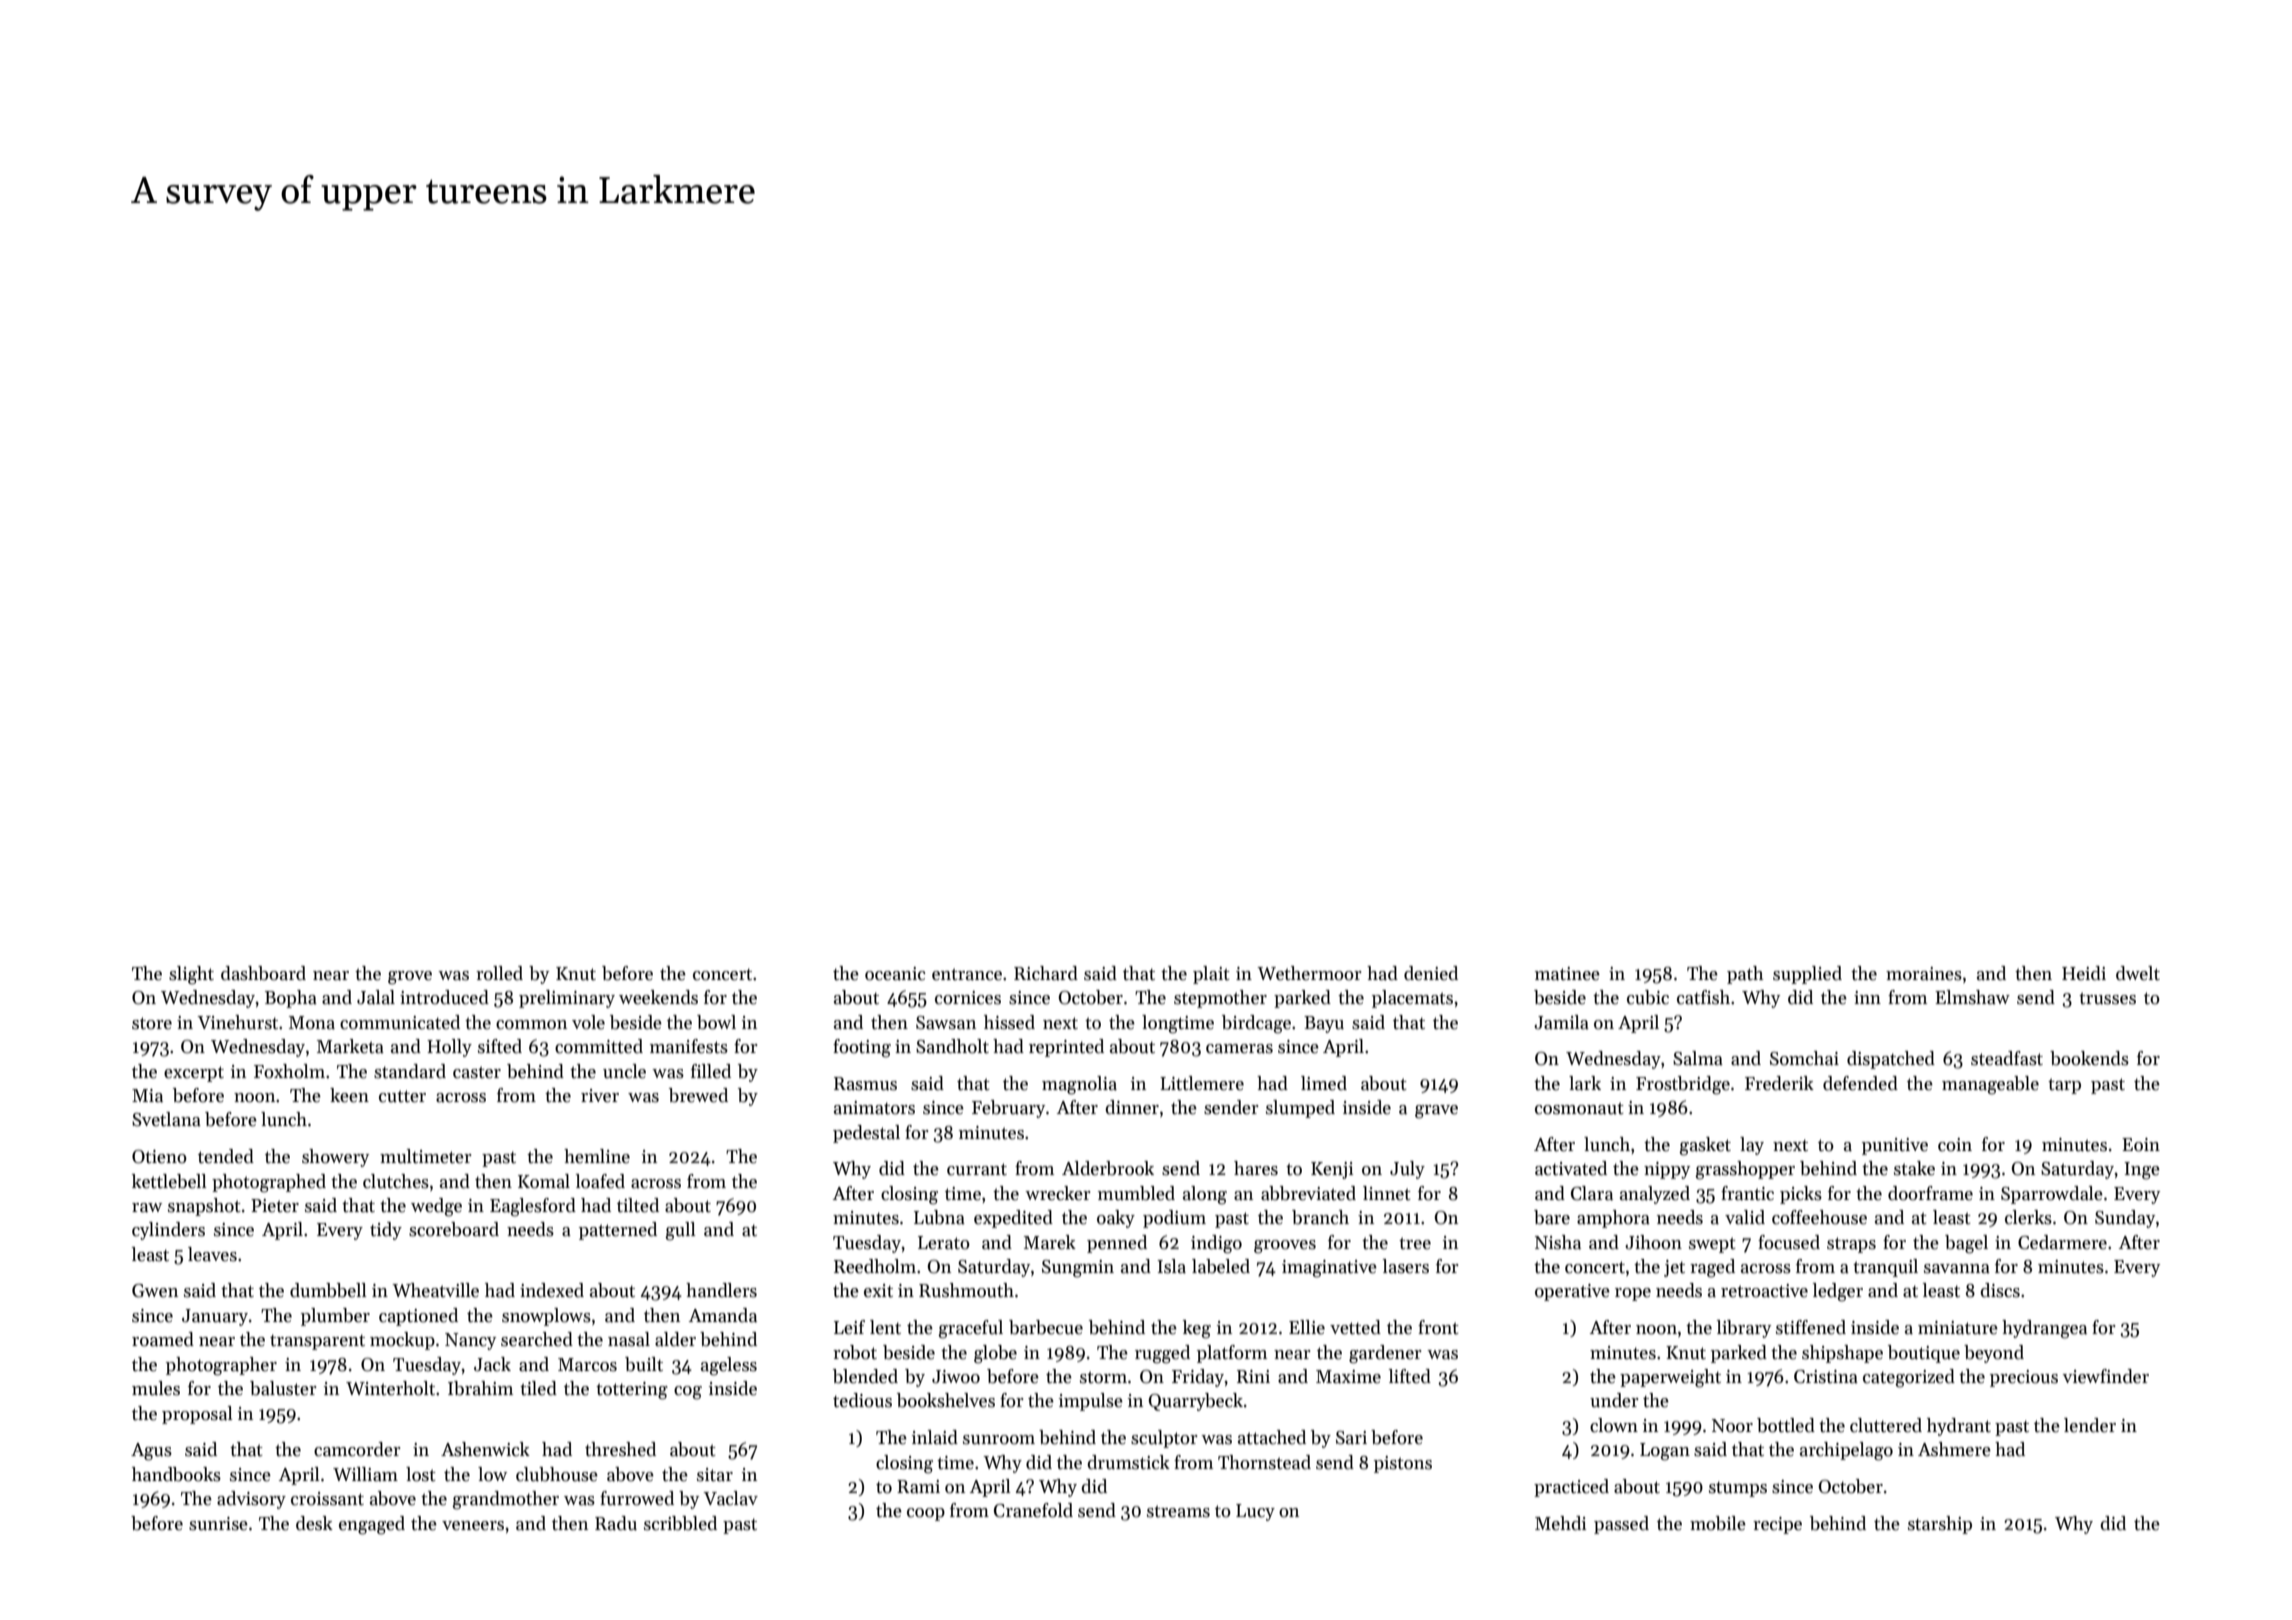 Image resolution: width=2292 pixels, height=1620 pixels. Describe the element at coordinates (485, 1449) in the document. I see `Ashenwick` at that location.
